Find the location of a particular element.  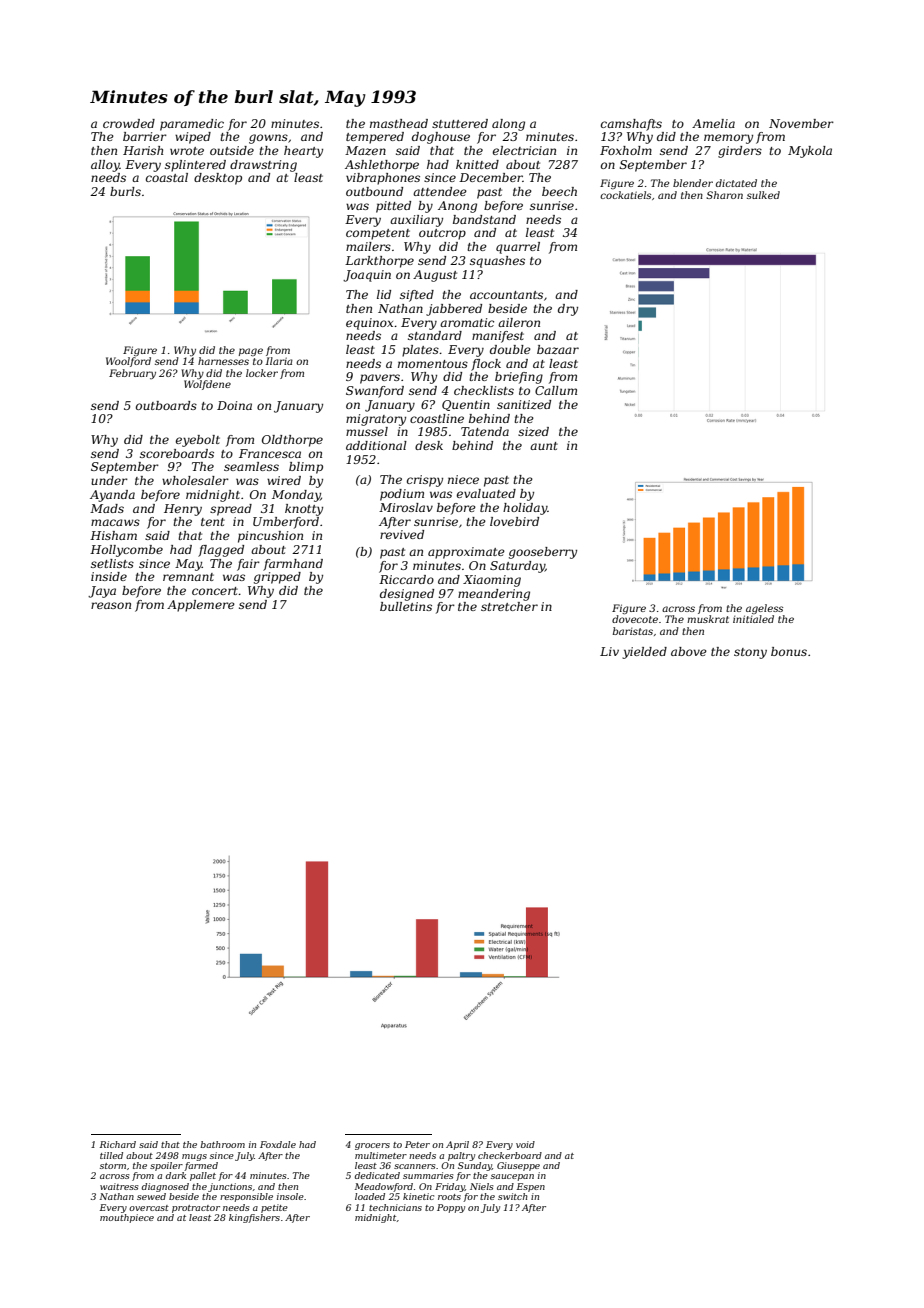

Foxdale is located at coordinates (278, 1144).
